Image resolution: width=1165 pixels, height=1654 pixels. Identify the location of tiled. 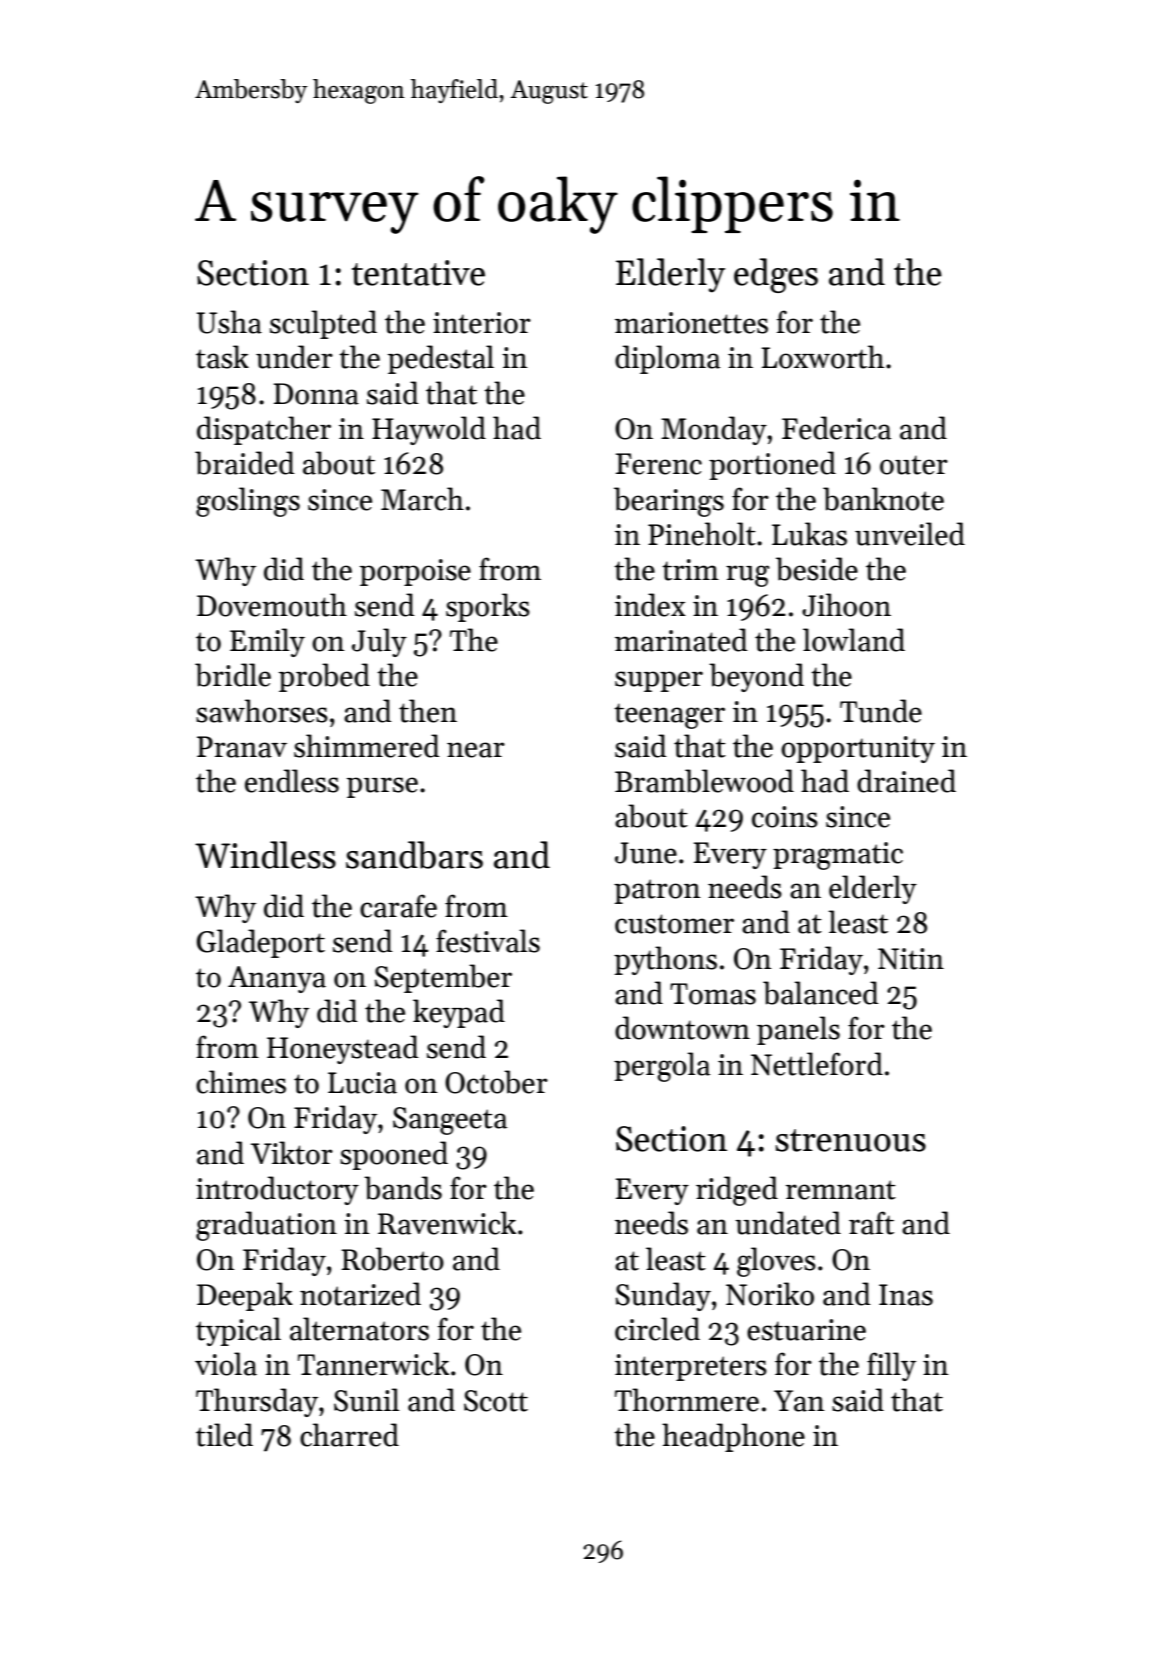
(224, 1435).
